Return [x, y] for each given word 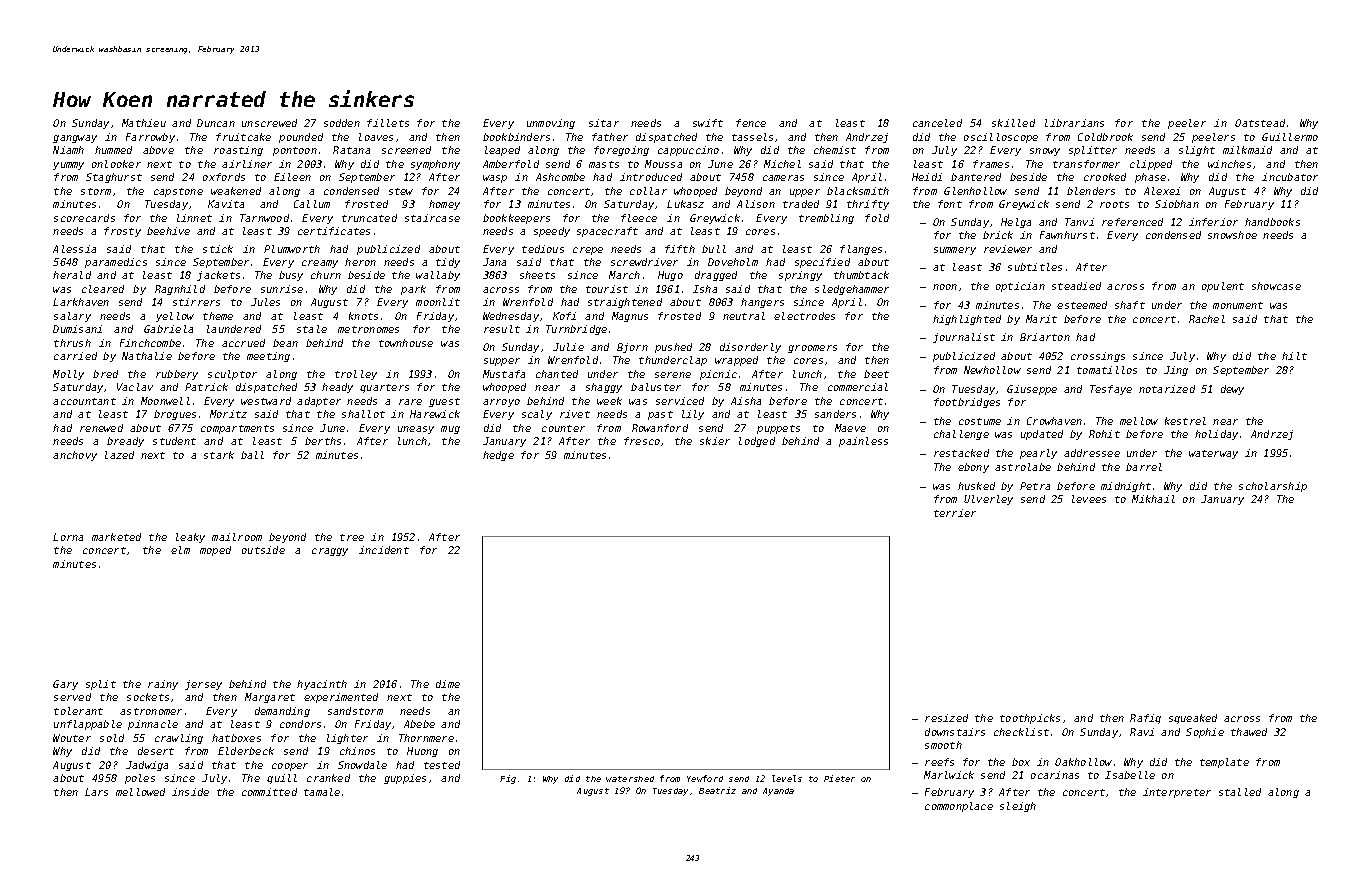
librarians [1074, 123]
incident [384, 550]
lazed [119, 455]
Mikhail [1153, 499]
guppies [405, 779]
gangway [75, 139]
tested [442, 765]
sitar [604, 123]
